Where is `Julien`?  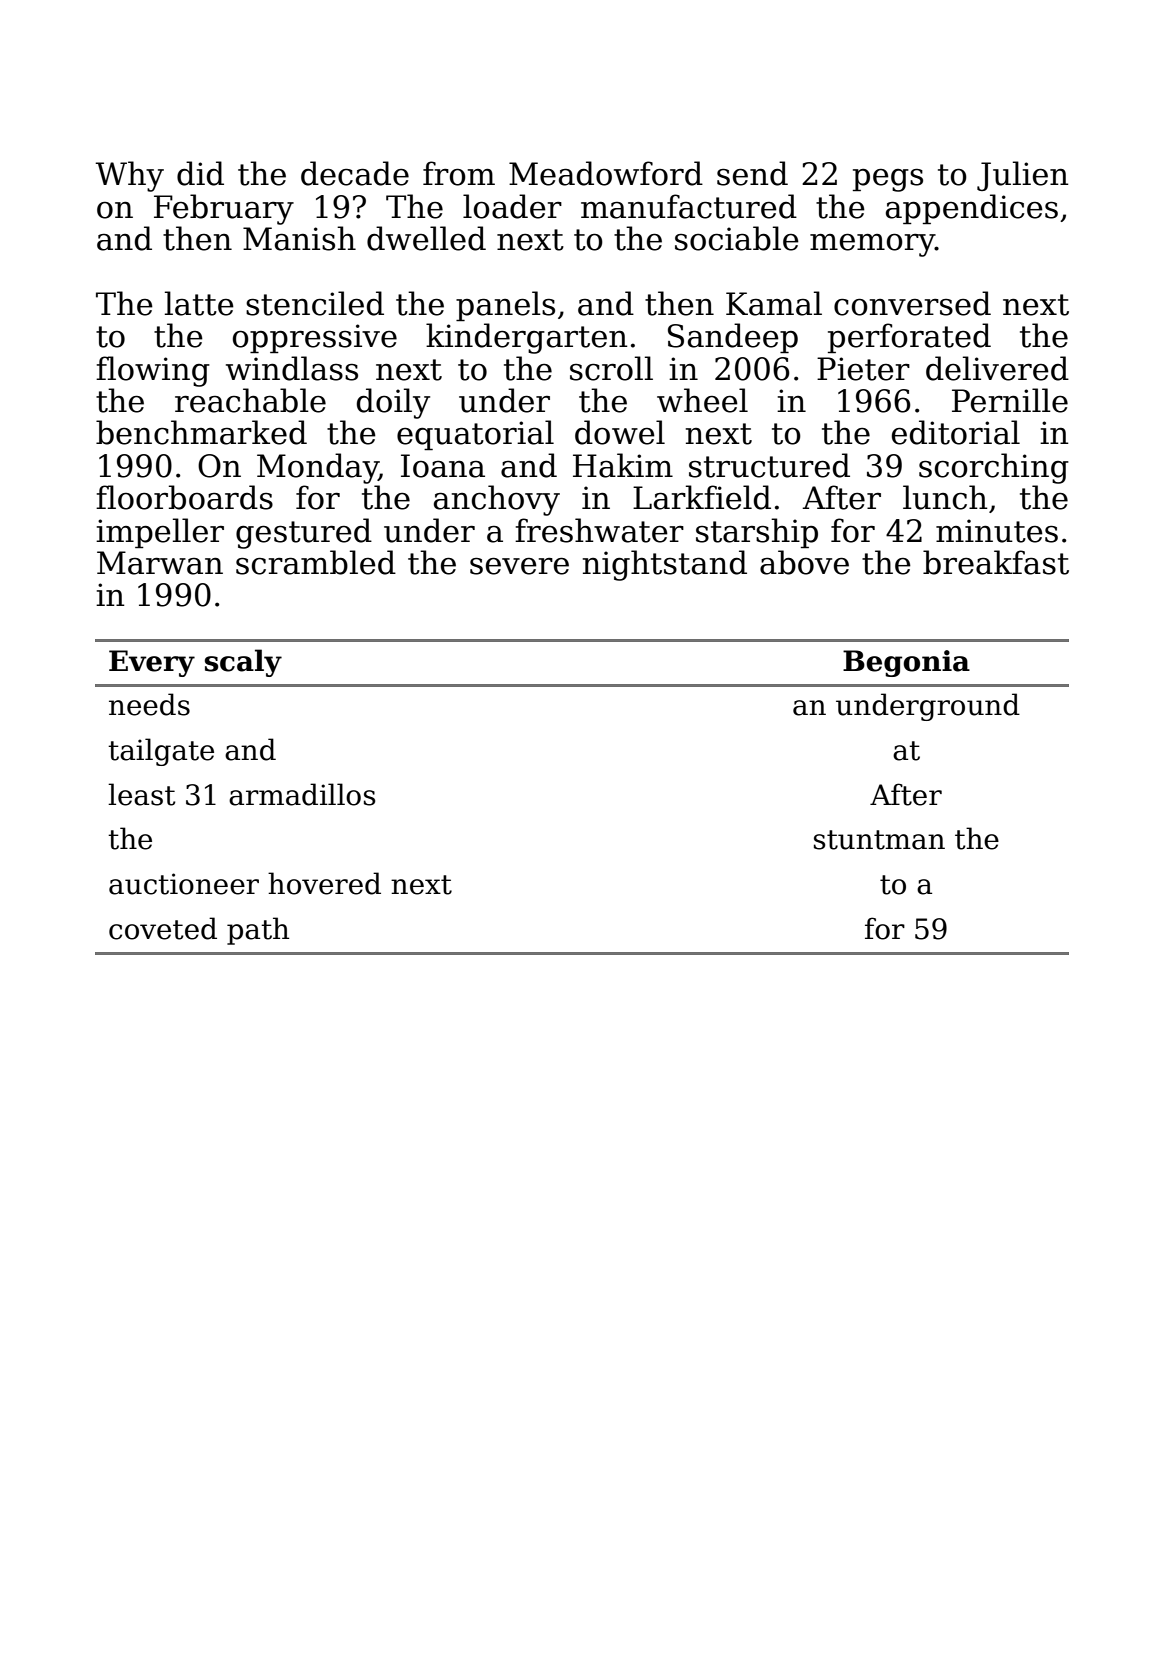 Julien is located at coordinates (1023, 176).
